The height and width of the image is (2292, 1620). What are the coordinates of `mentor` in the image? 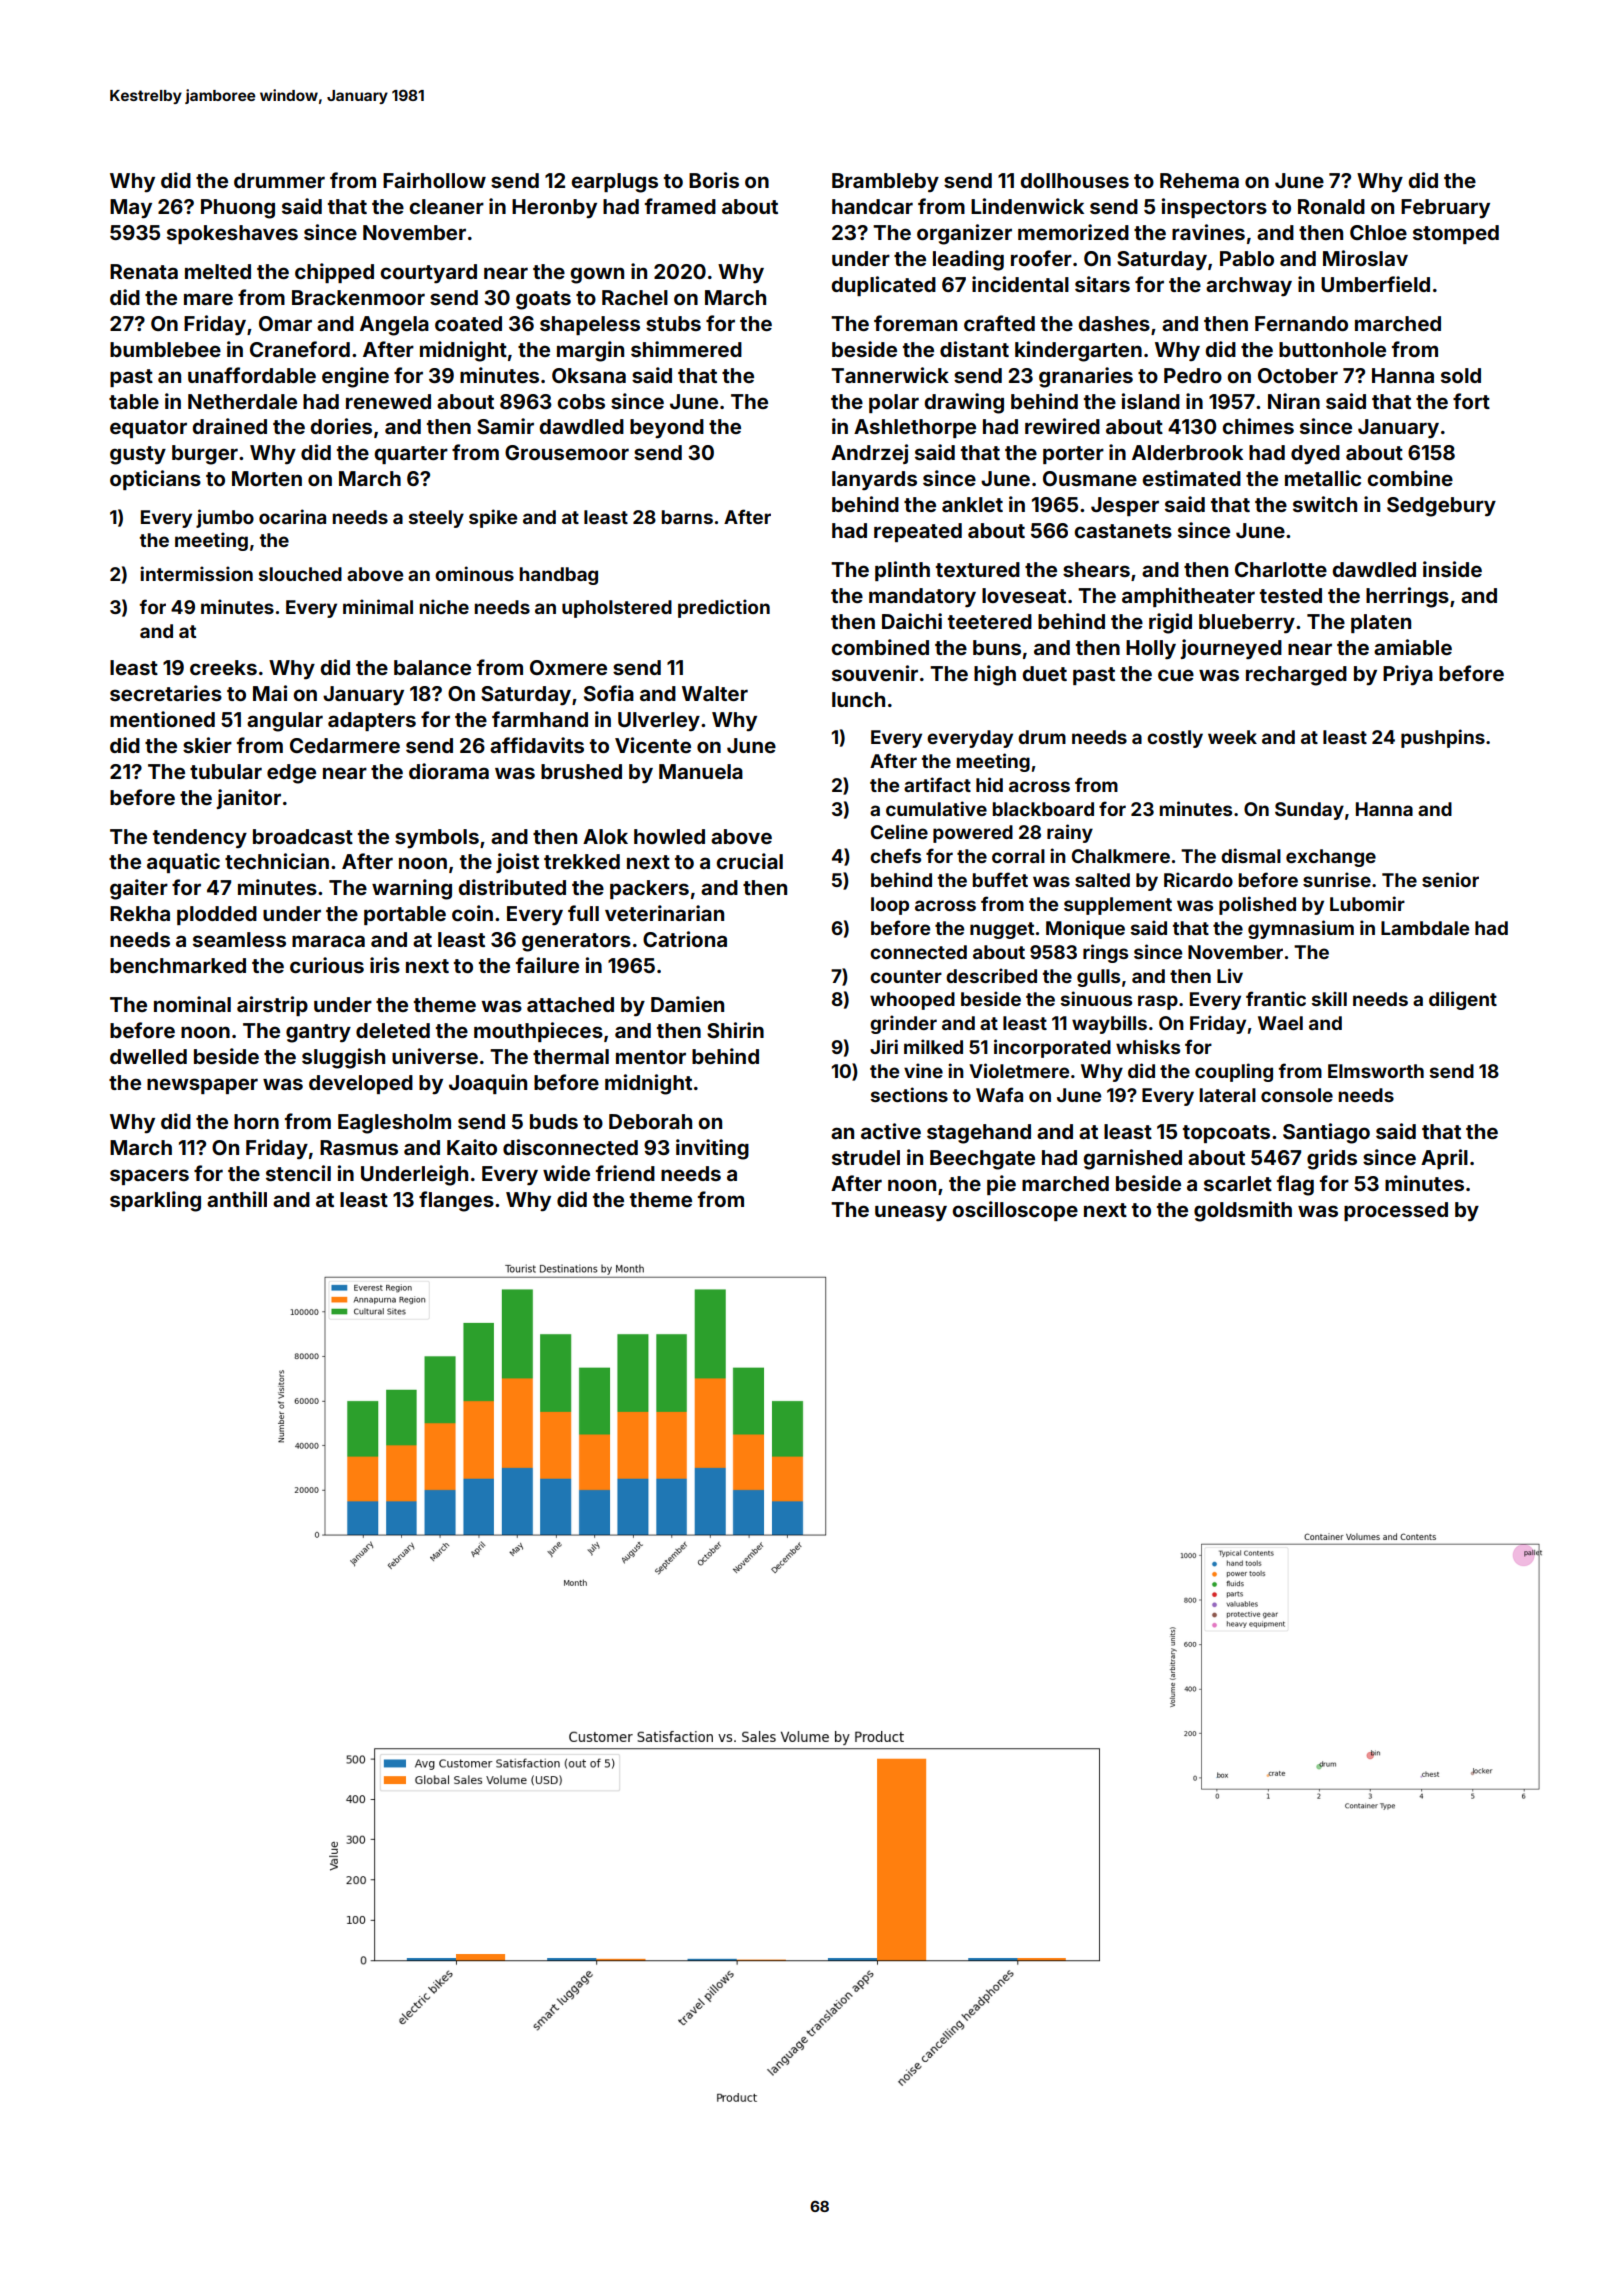 It's located at (651, 1057).
